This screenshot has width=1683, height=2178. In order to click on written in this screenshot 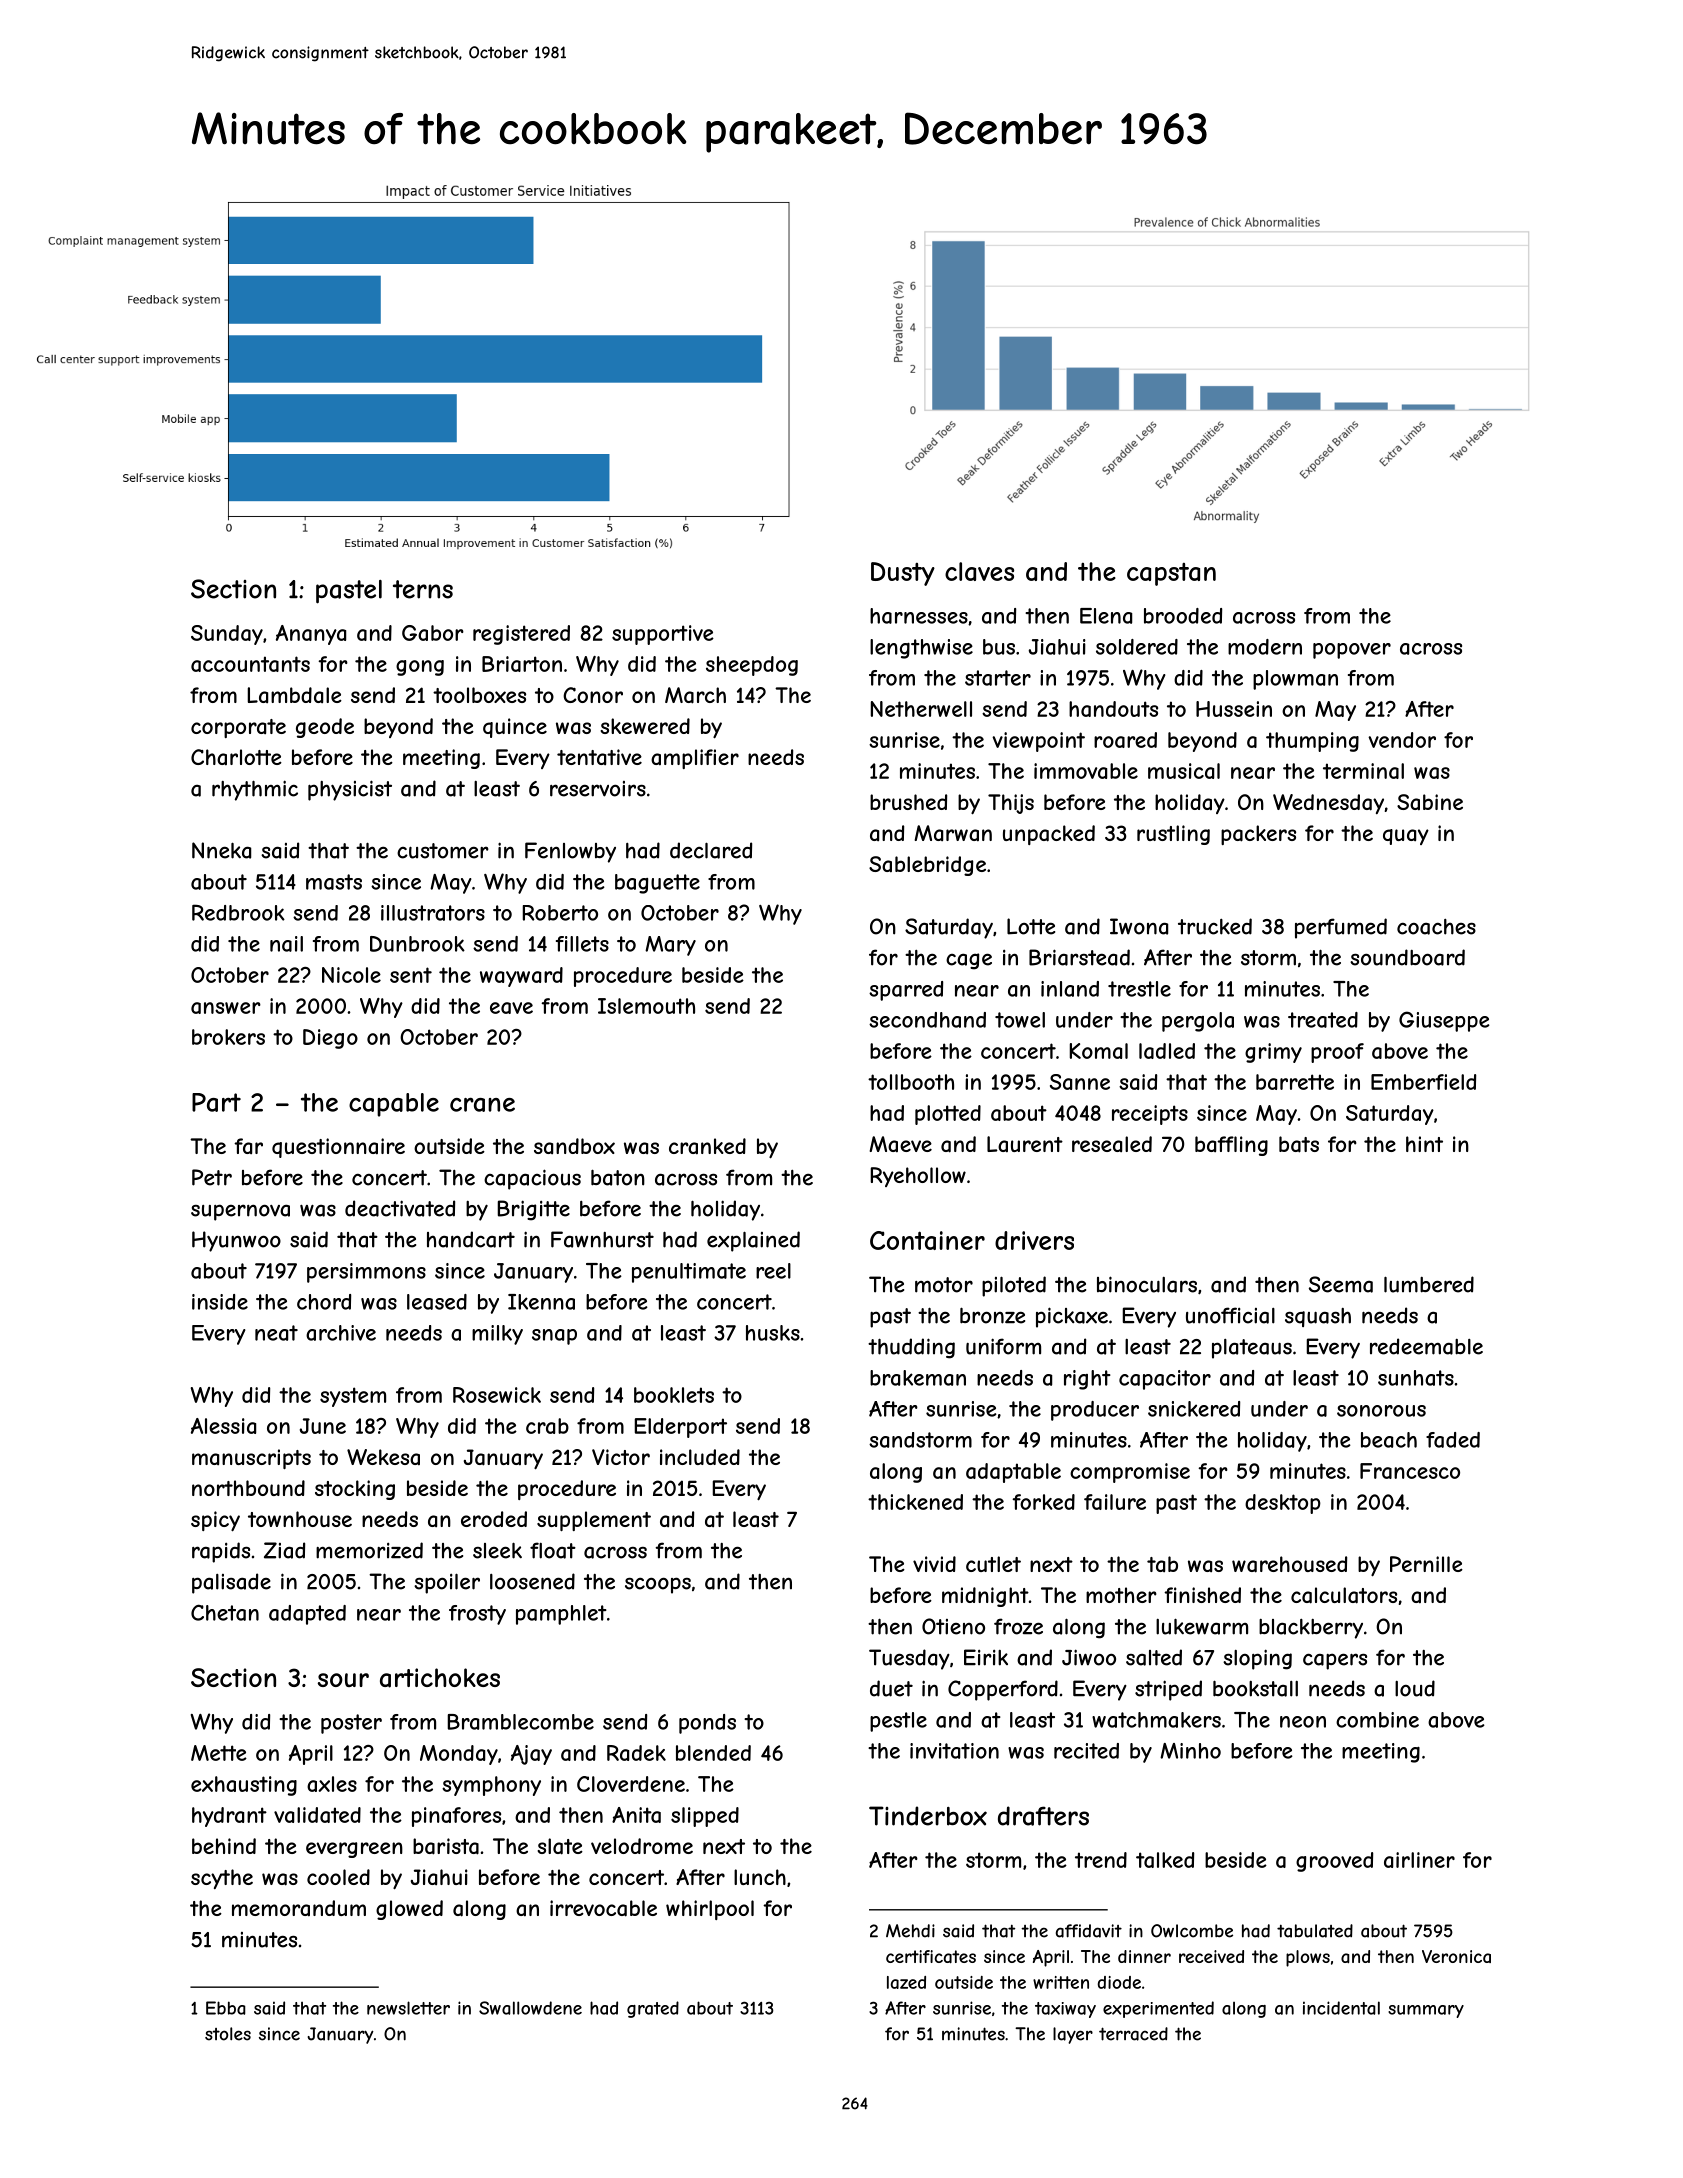, I will do `click(1061, 1982)`.
